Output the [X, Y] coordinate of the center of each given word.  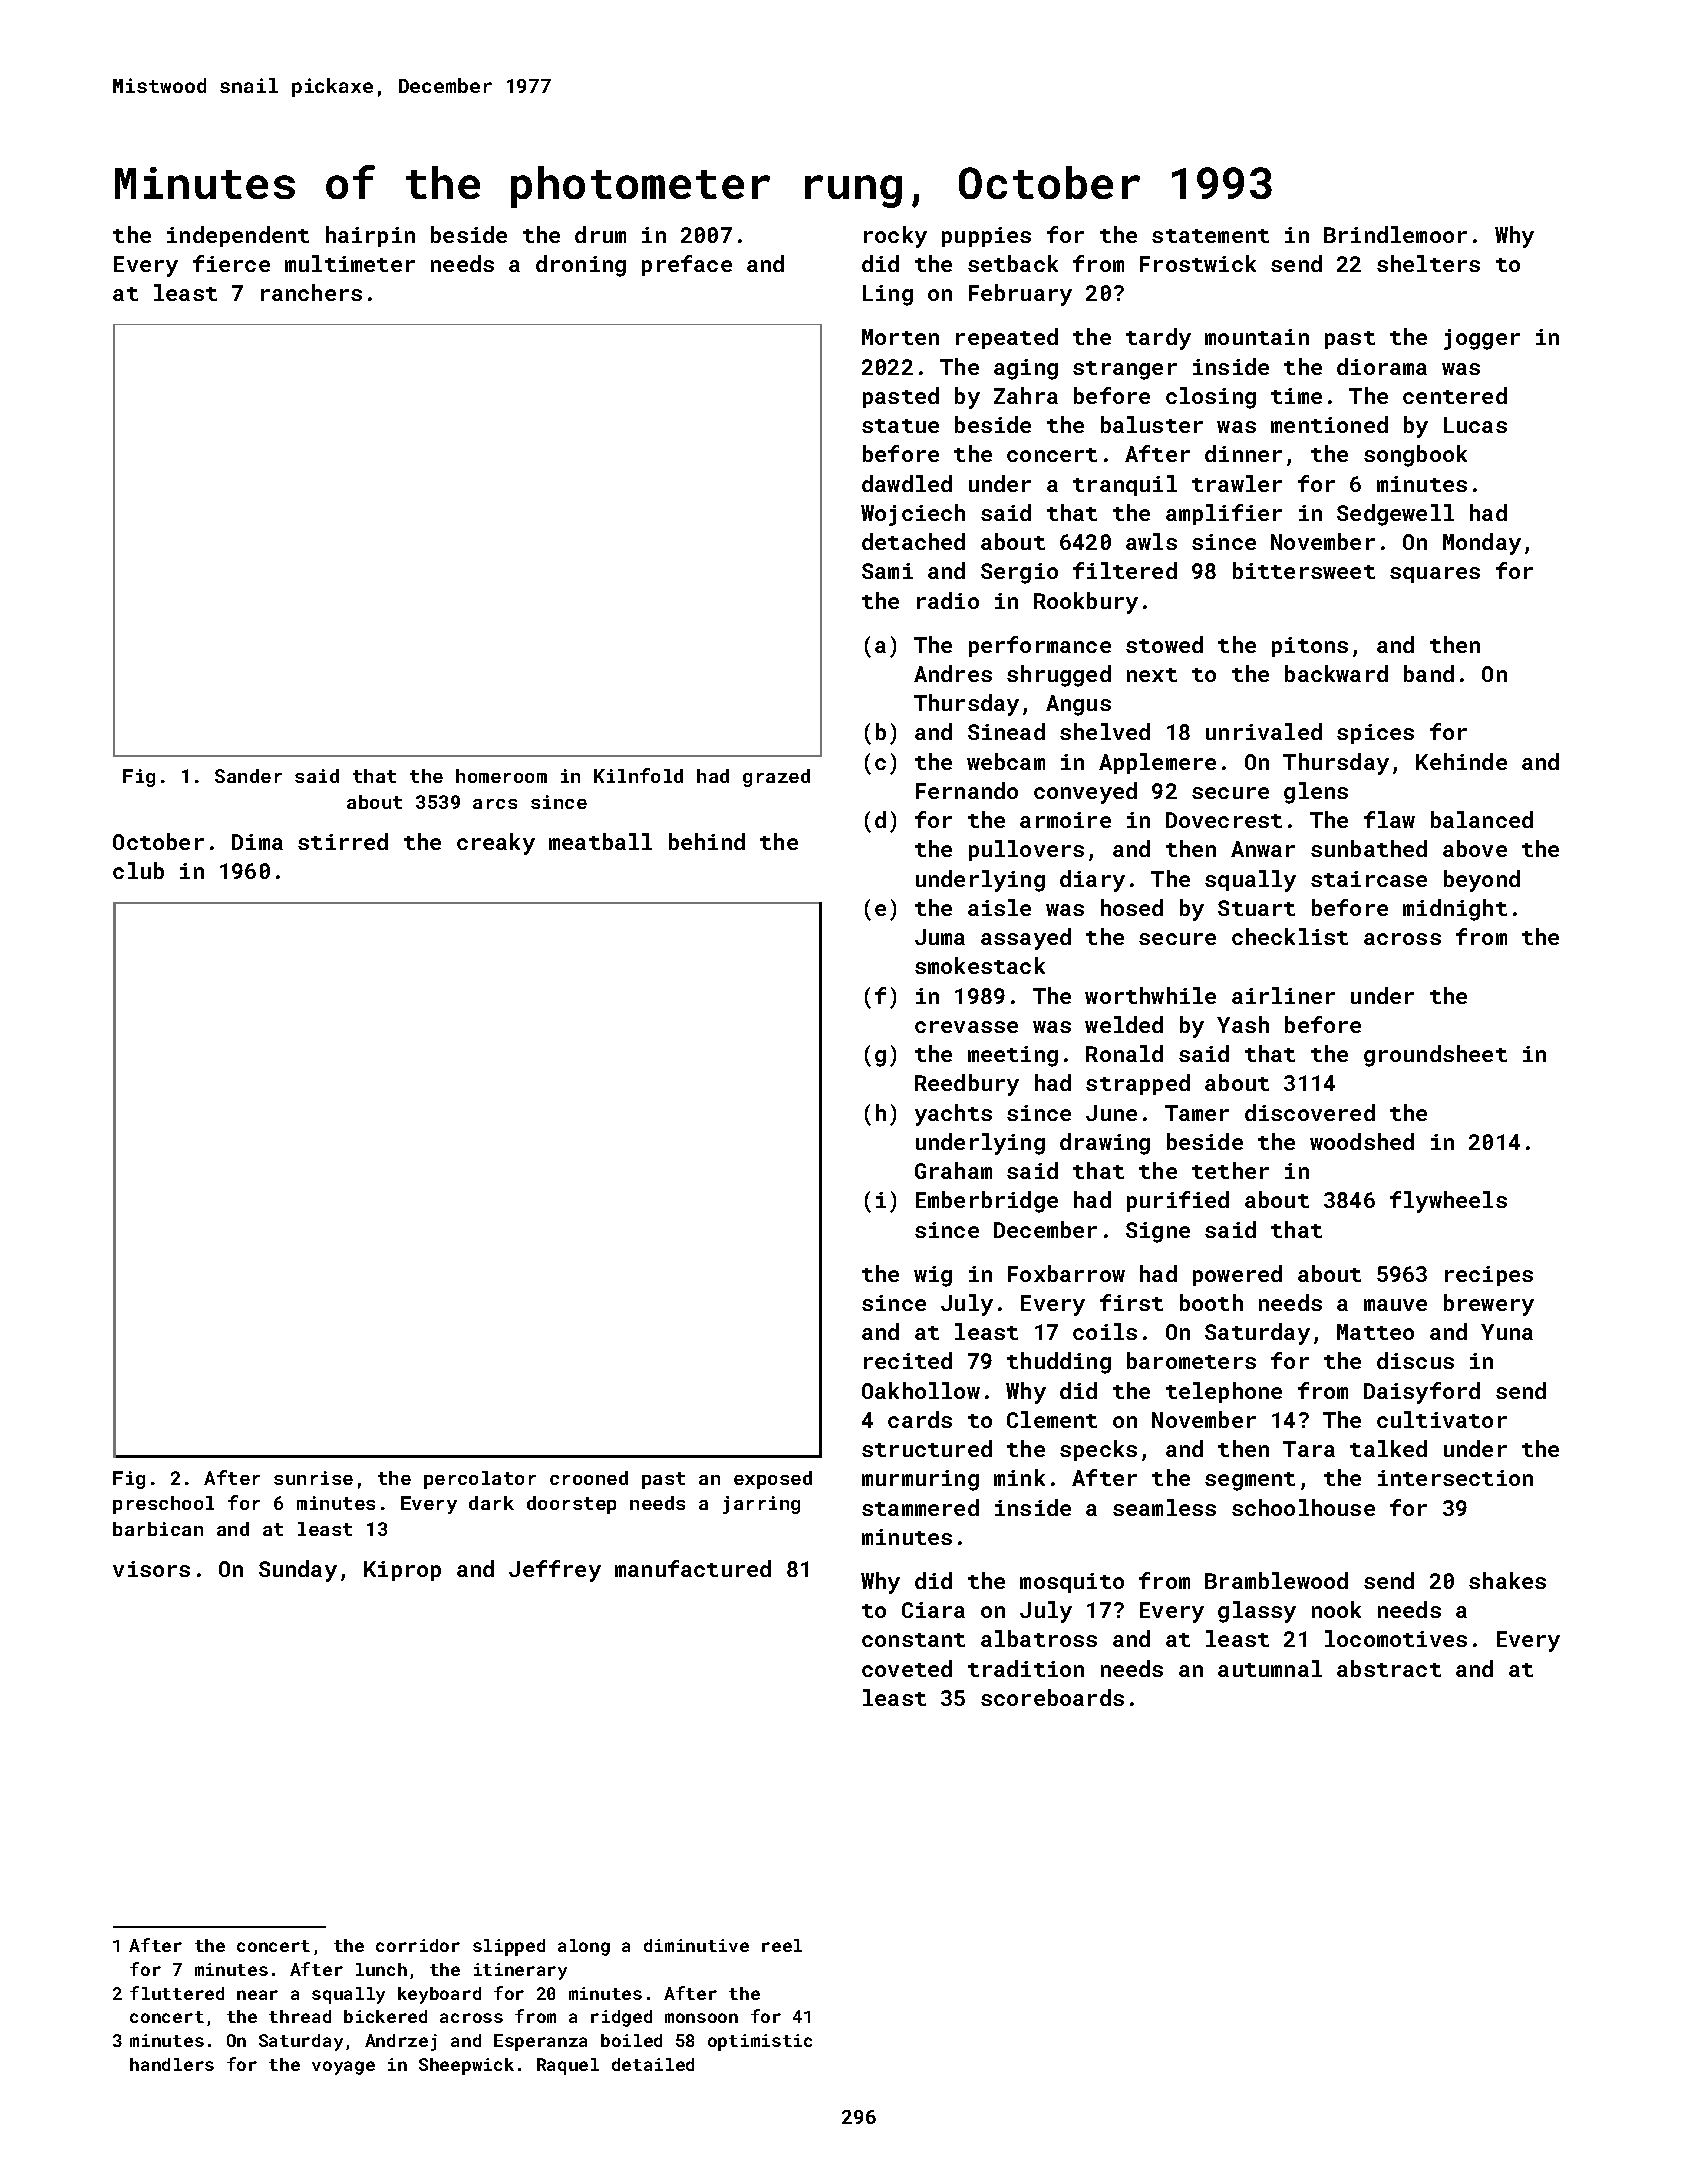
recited [908, 1360]
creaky [496, 844]
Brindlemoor [1395, 234]
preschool [163, 1505]
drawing [1105, 1144]
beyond [1482, 881]
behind [707, 841]
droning [581, 266]
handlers [172, 2064]
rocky [895, 237]
